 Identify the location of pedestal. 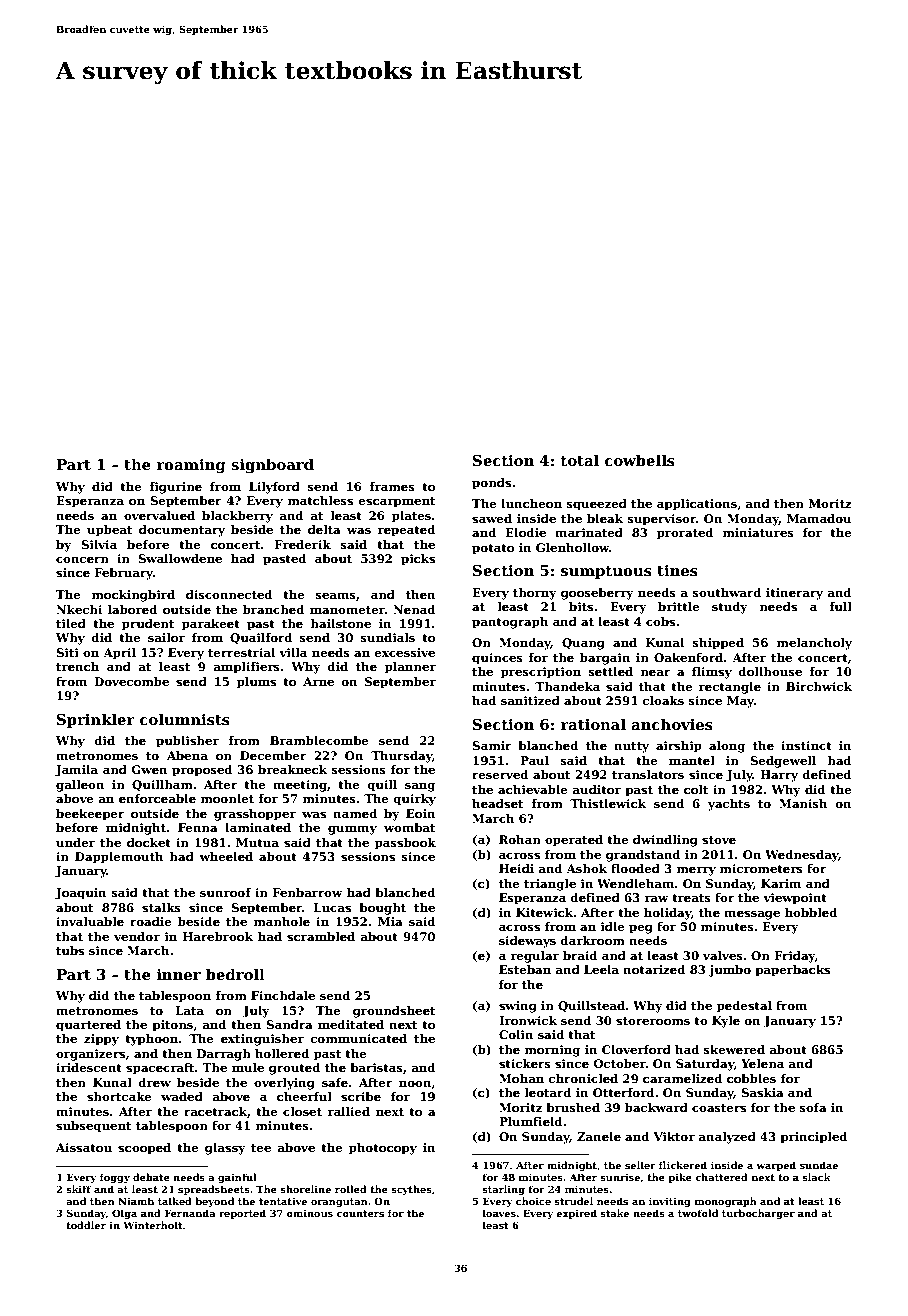
(744, 1007).
